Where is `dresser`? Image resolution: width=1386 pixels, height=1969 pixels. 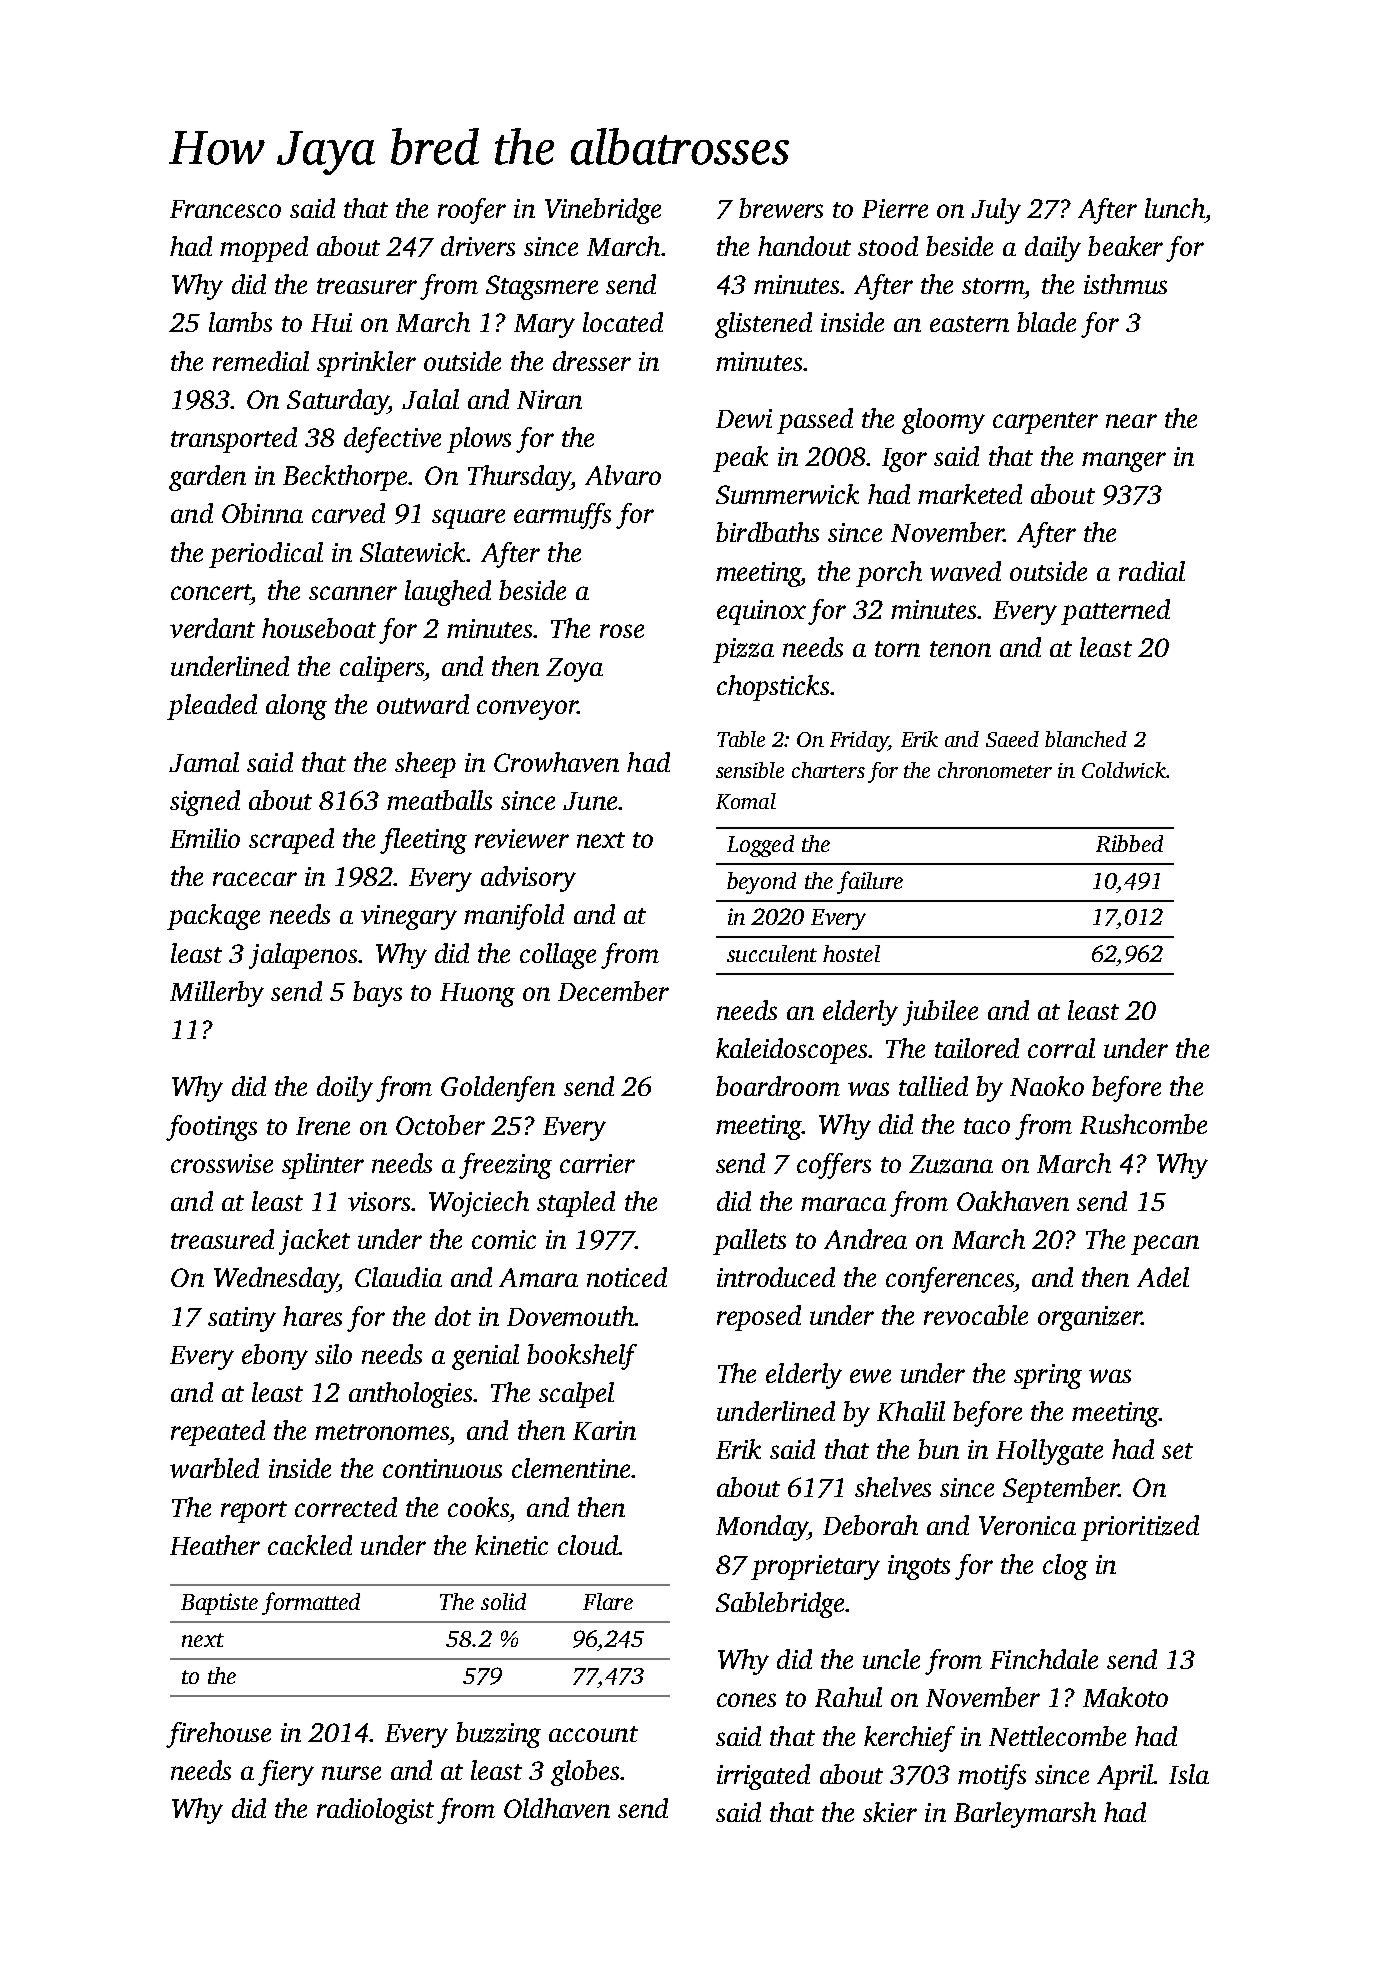
dresser is located at coordinates (592, 361).
